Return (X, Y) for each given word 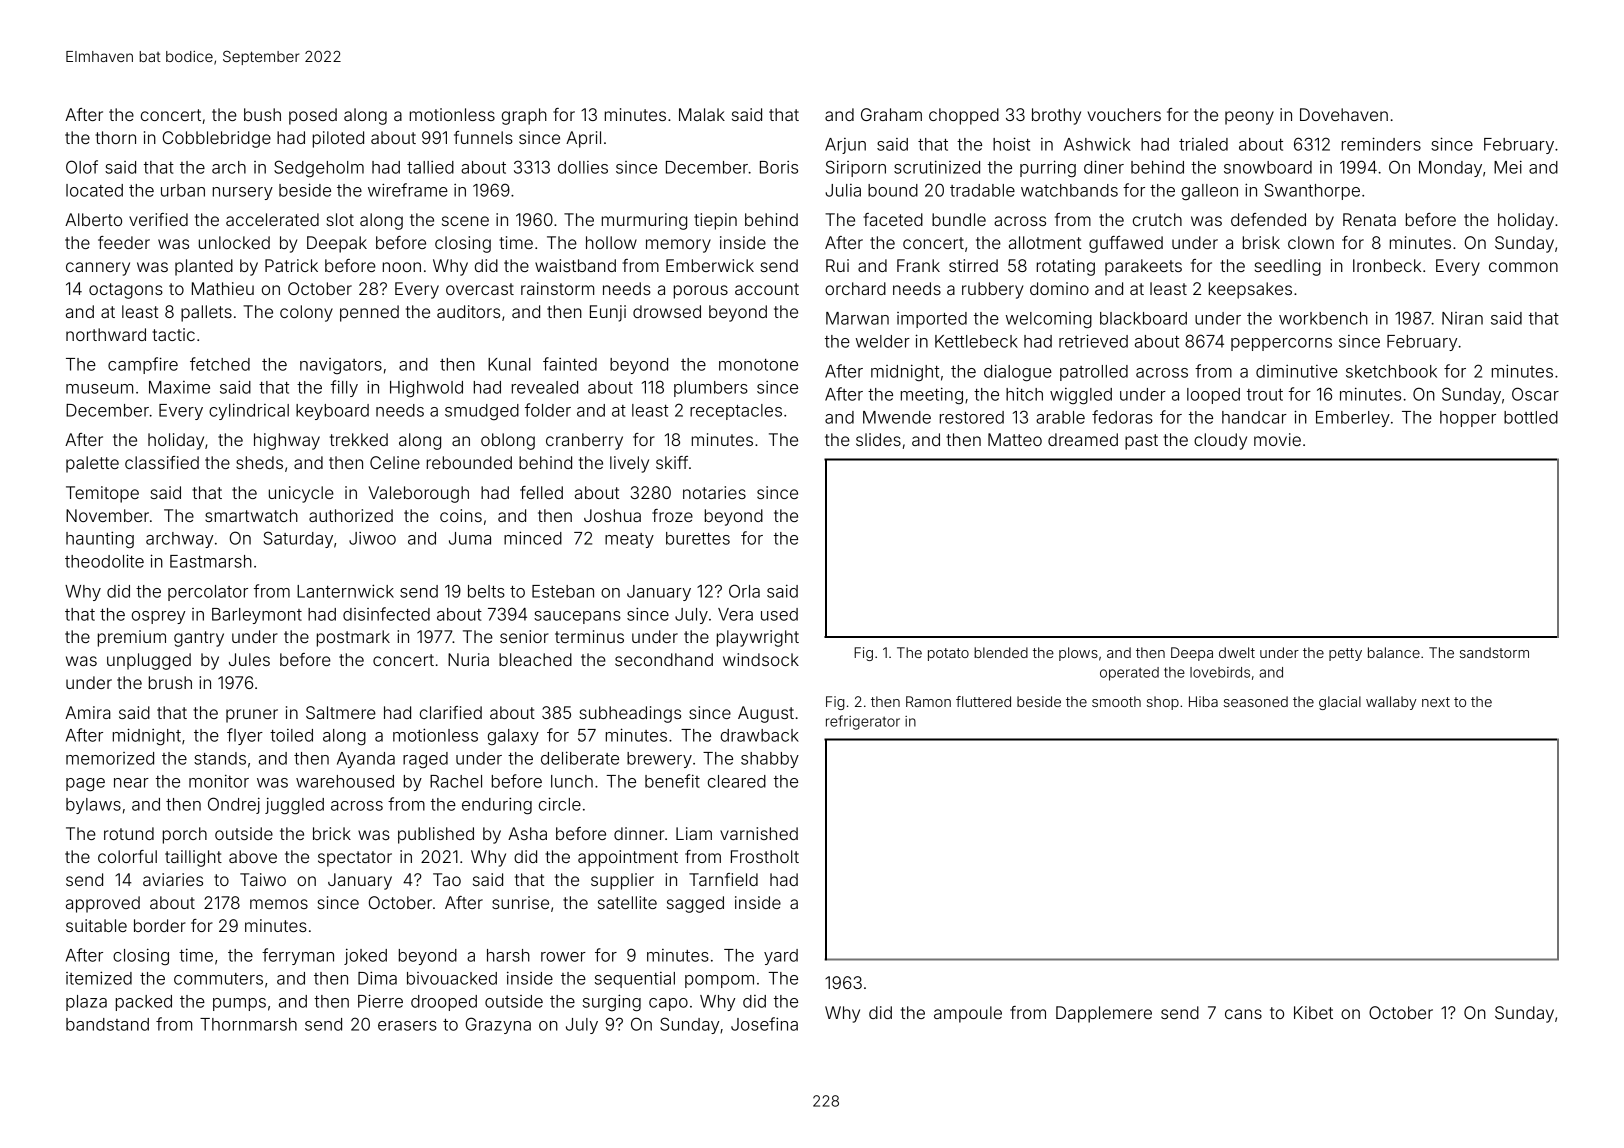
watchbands (1069, 190)
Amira (88, 712)
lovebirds (1220, 672)
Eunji (608, 313)
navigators (341, 366)
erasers (407, 1026)
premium (132, 638)
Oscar (1535, 394)
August (766, 714)
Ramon (928, 701)
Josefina (764, 1024)
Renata (1369, 219)
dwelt (1237, 652)
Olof (82, 167)
